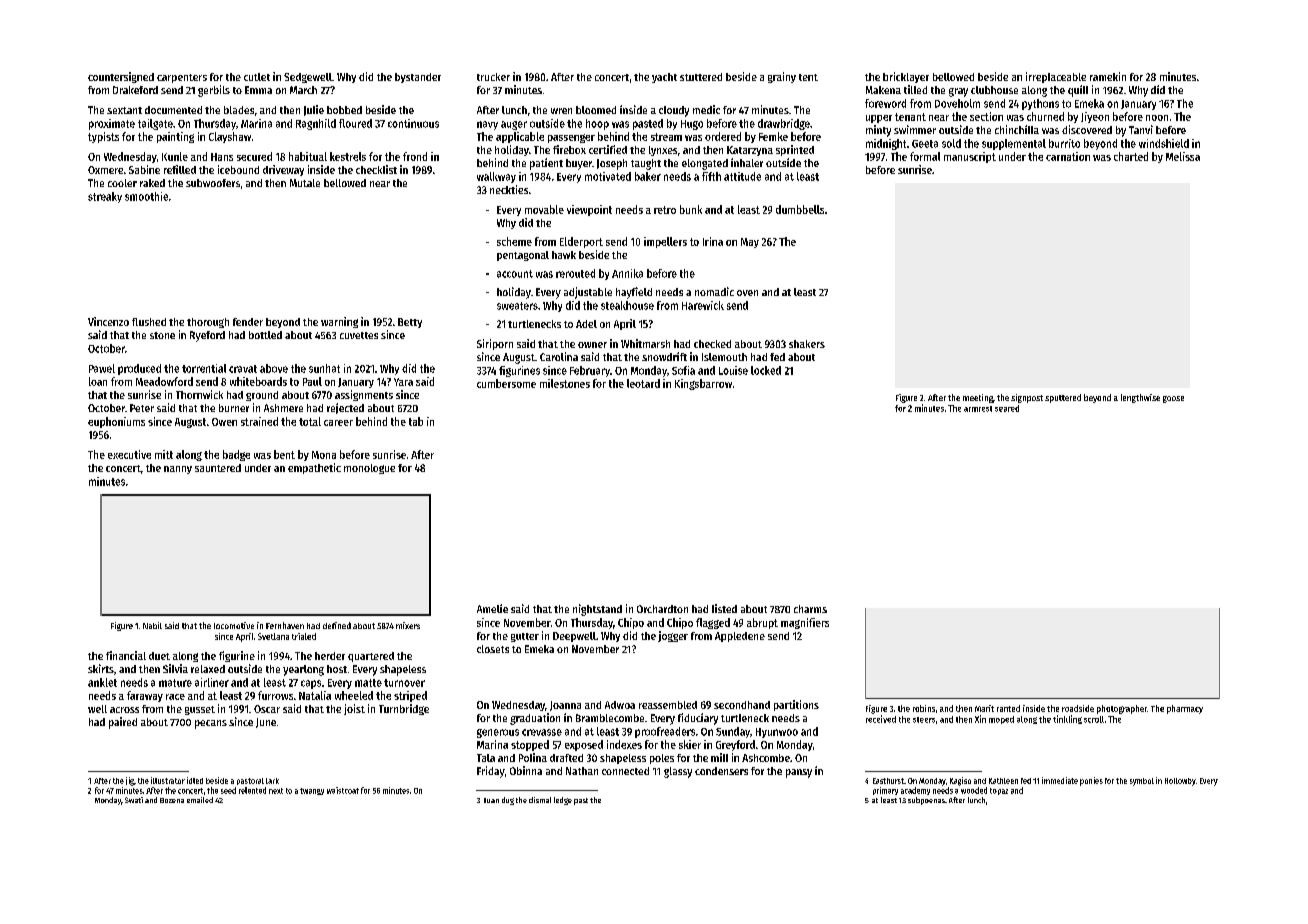  Describe the element at coordinates (703, 384) in the page. I see `Kingsbarrow` at that location.
